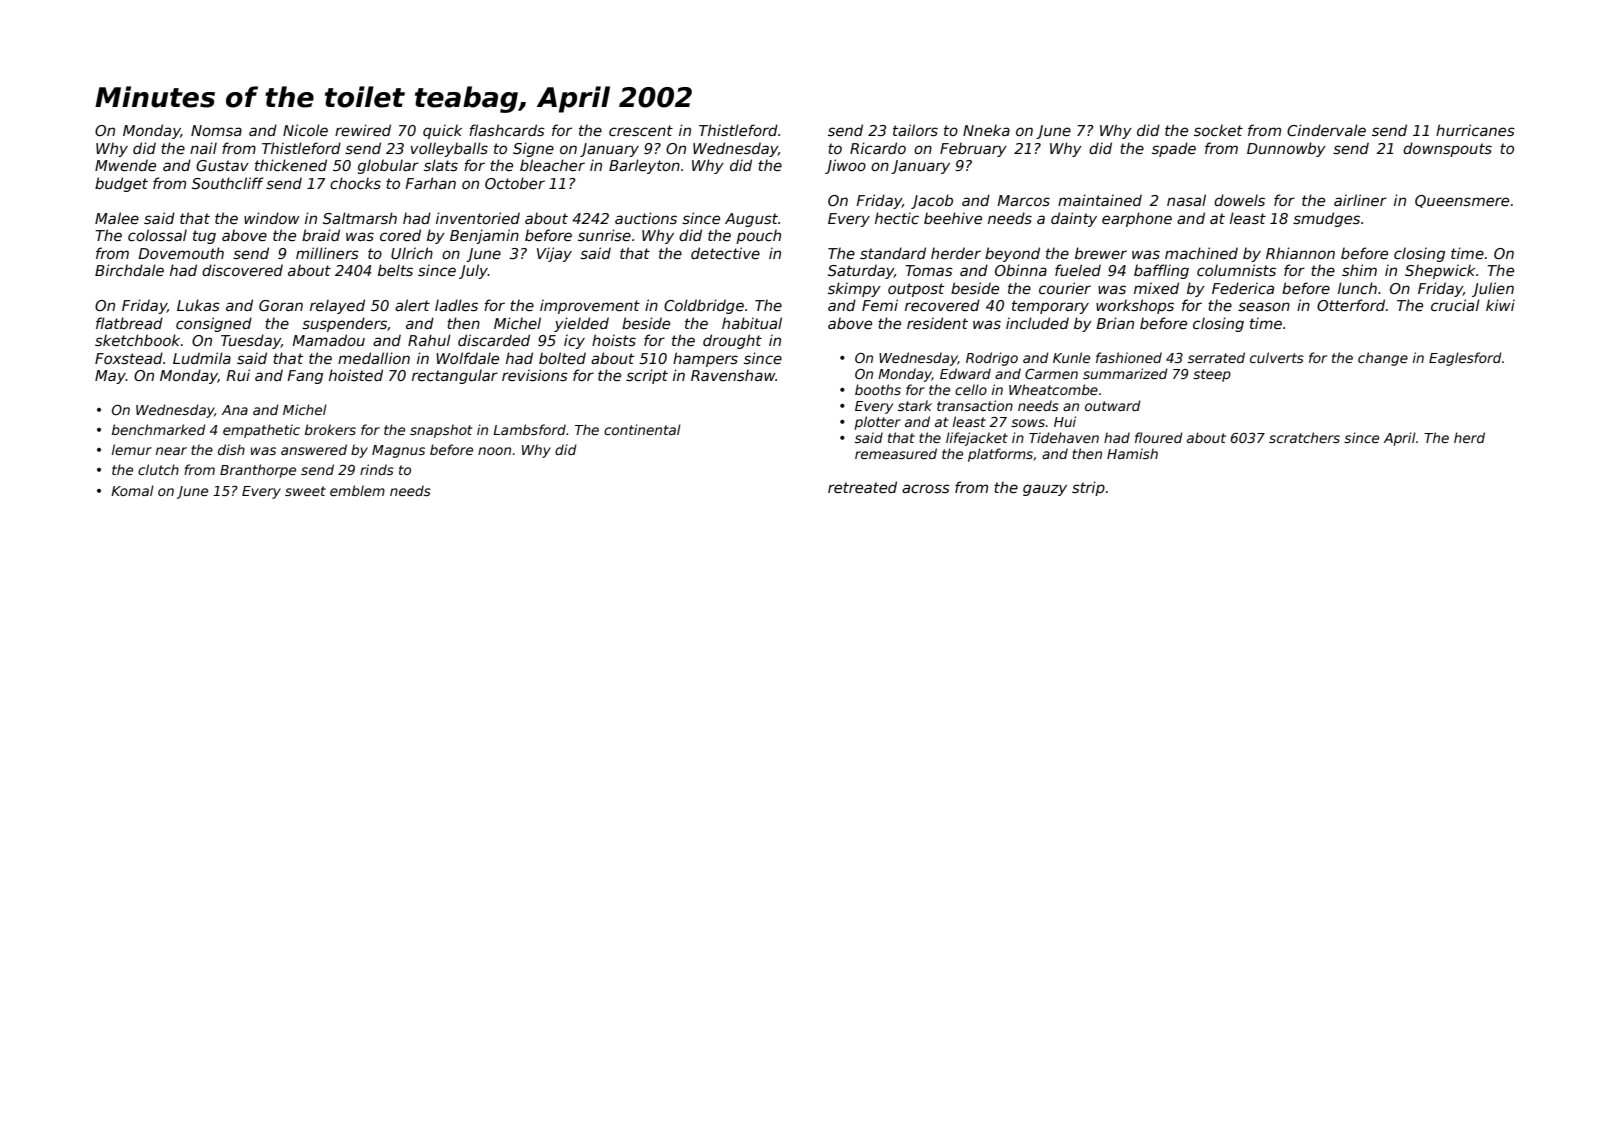 Image resolution: width=1610 pixels, height=1139 pixels. What do you see at coordinates (222, 165) in the screenshot?
I see `Gustav` at bounding box center [222, 165].
